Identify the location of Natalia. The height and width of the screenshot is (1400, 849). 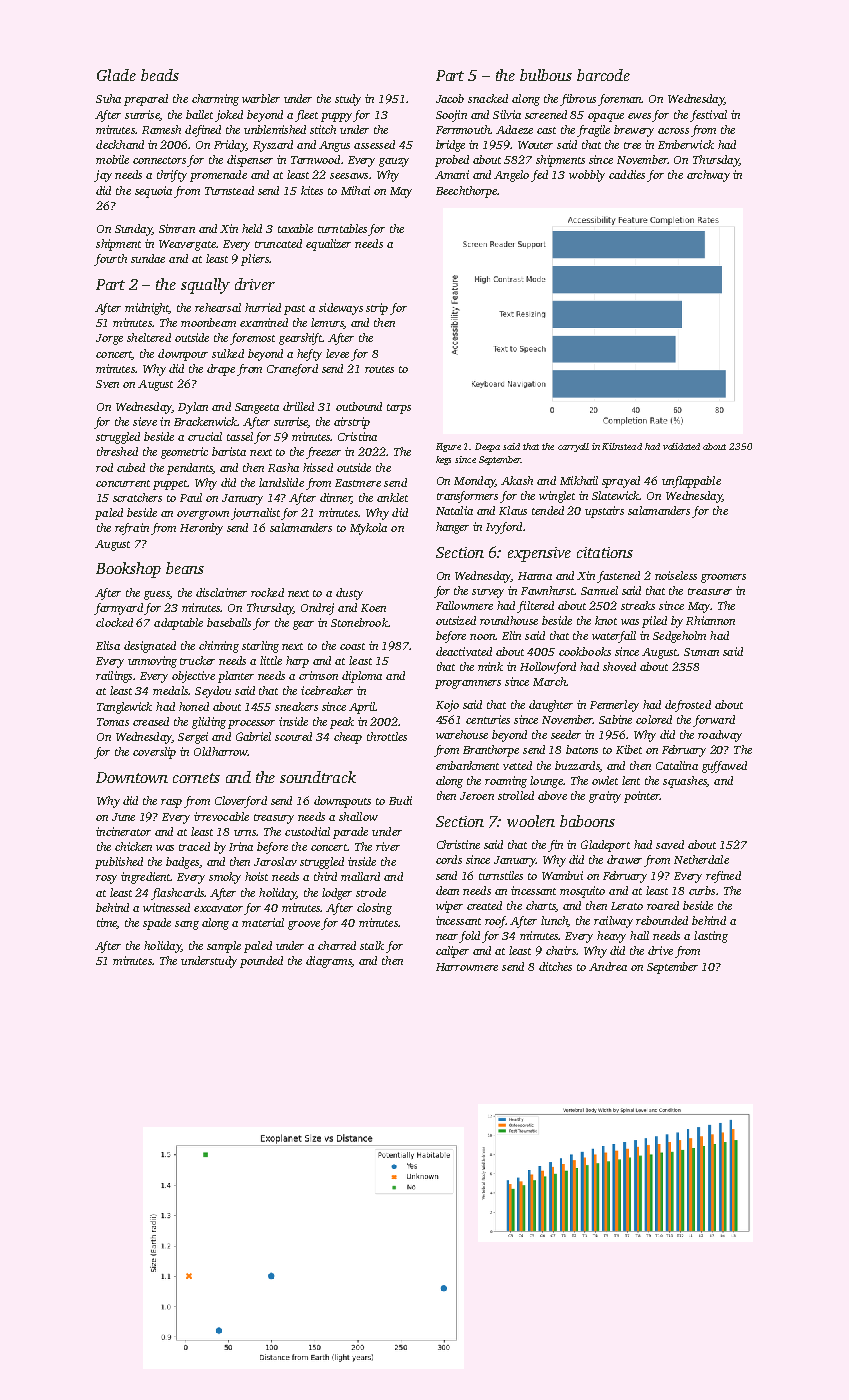
(454, 510).
